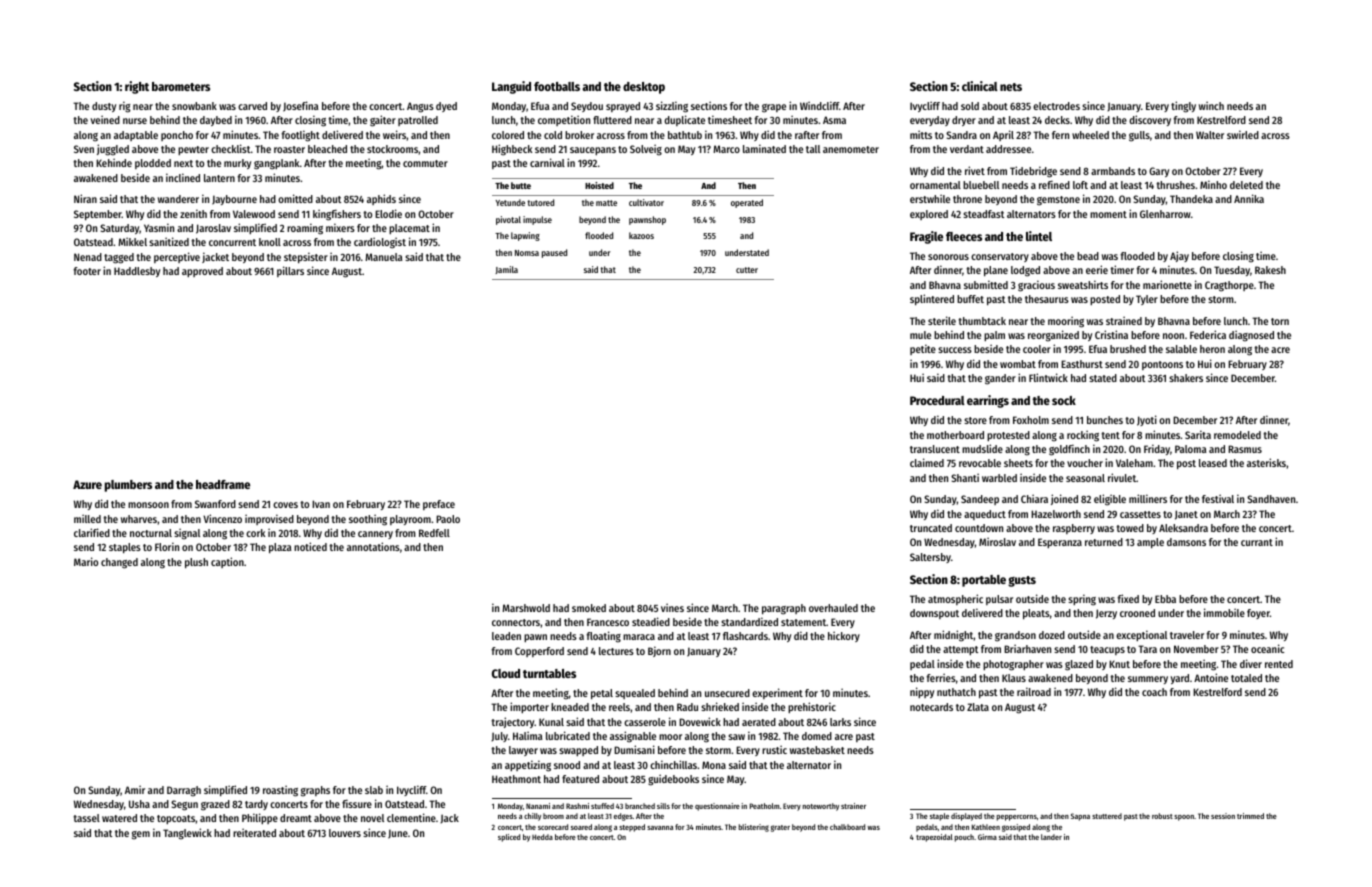 This image has width=1372, height=887. Describe the element at coordinates (813, 149) in the image. I see `tall` at that location.
